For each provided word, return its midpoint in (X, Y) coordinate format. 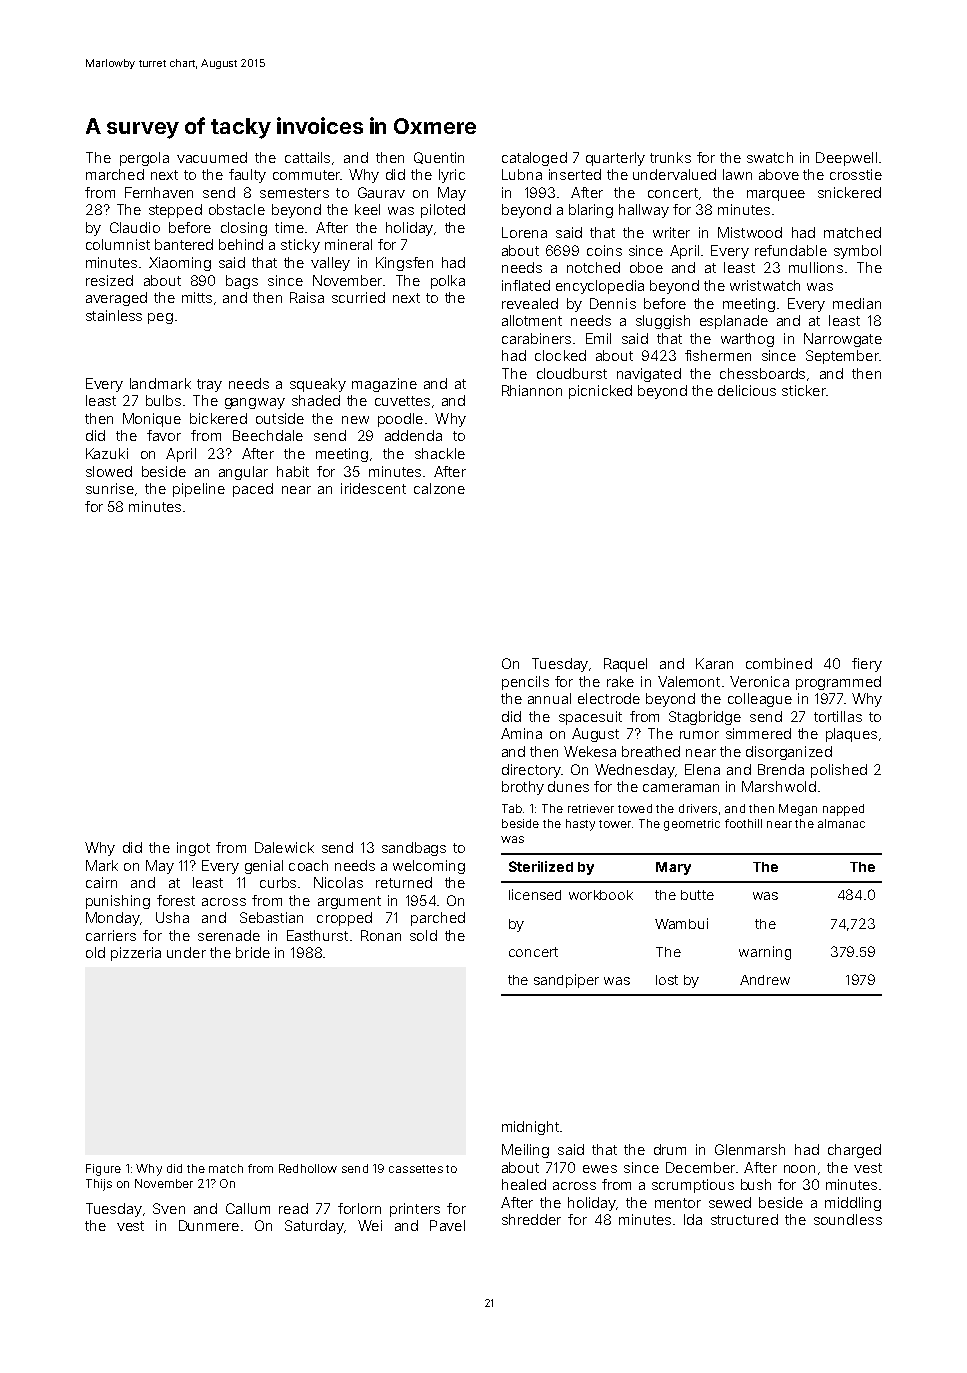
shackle (440, 453)
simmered (758, 733)
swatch (770, 157)
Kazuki (107, 453)
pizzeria (136, 954)
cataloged (534, 159)
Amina (521, 733)
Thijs (99, 1185)
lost (667, 980)
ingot (193, 849)
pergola (144, 159)
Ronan (381, 935)
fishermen (718, 355)
